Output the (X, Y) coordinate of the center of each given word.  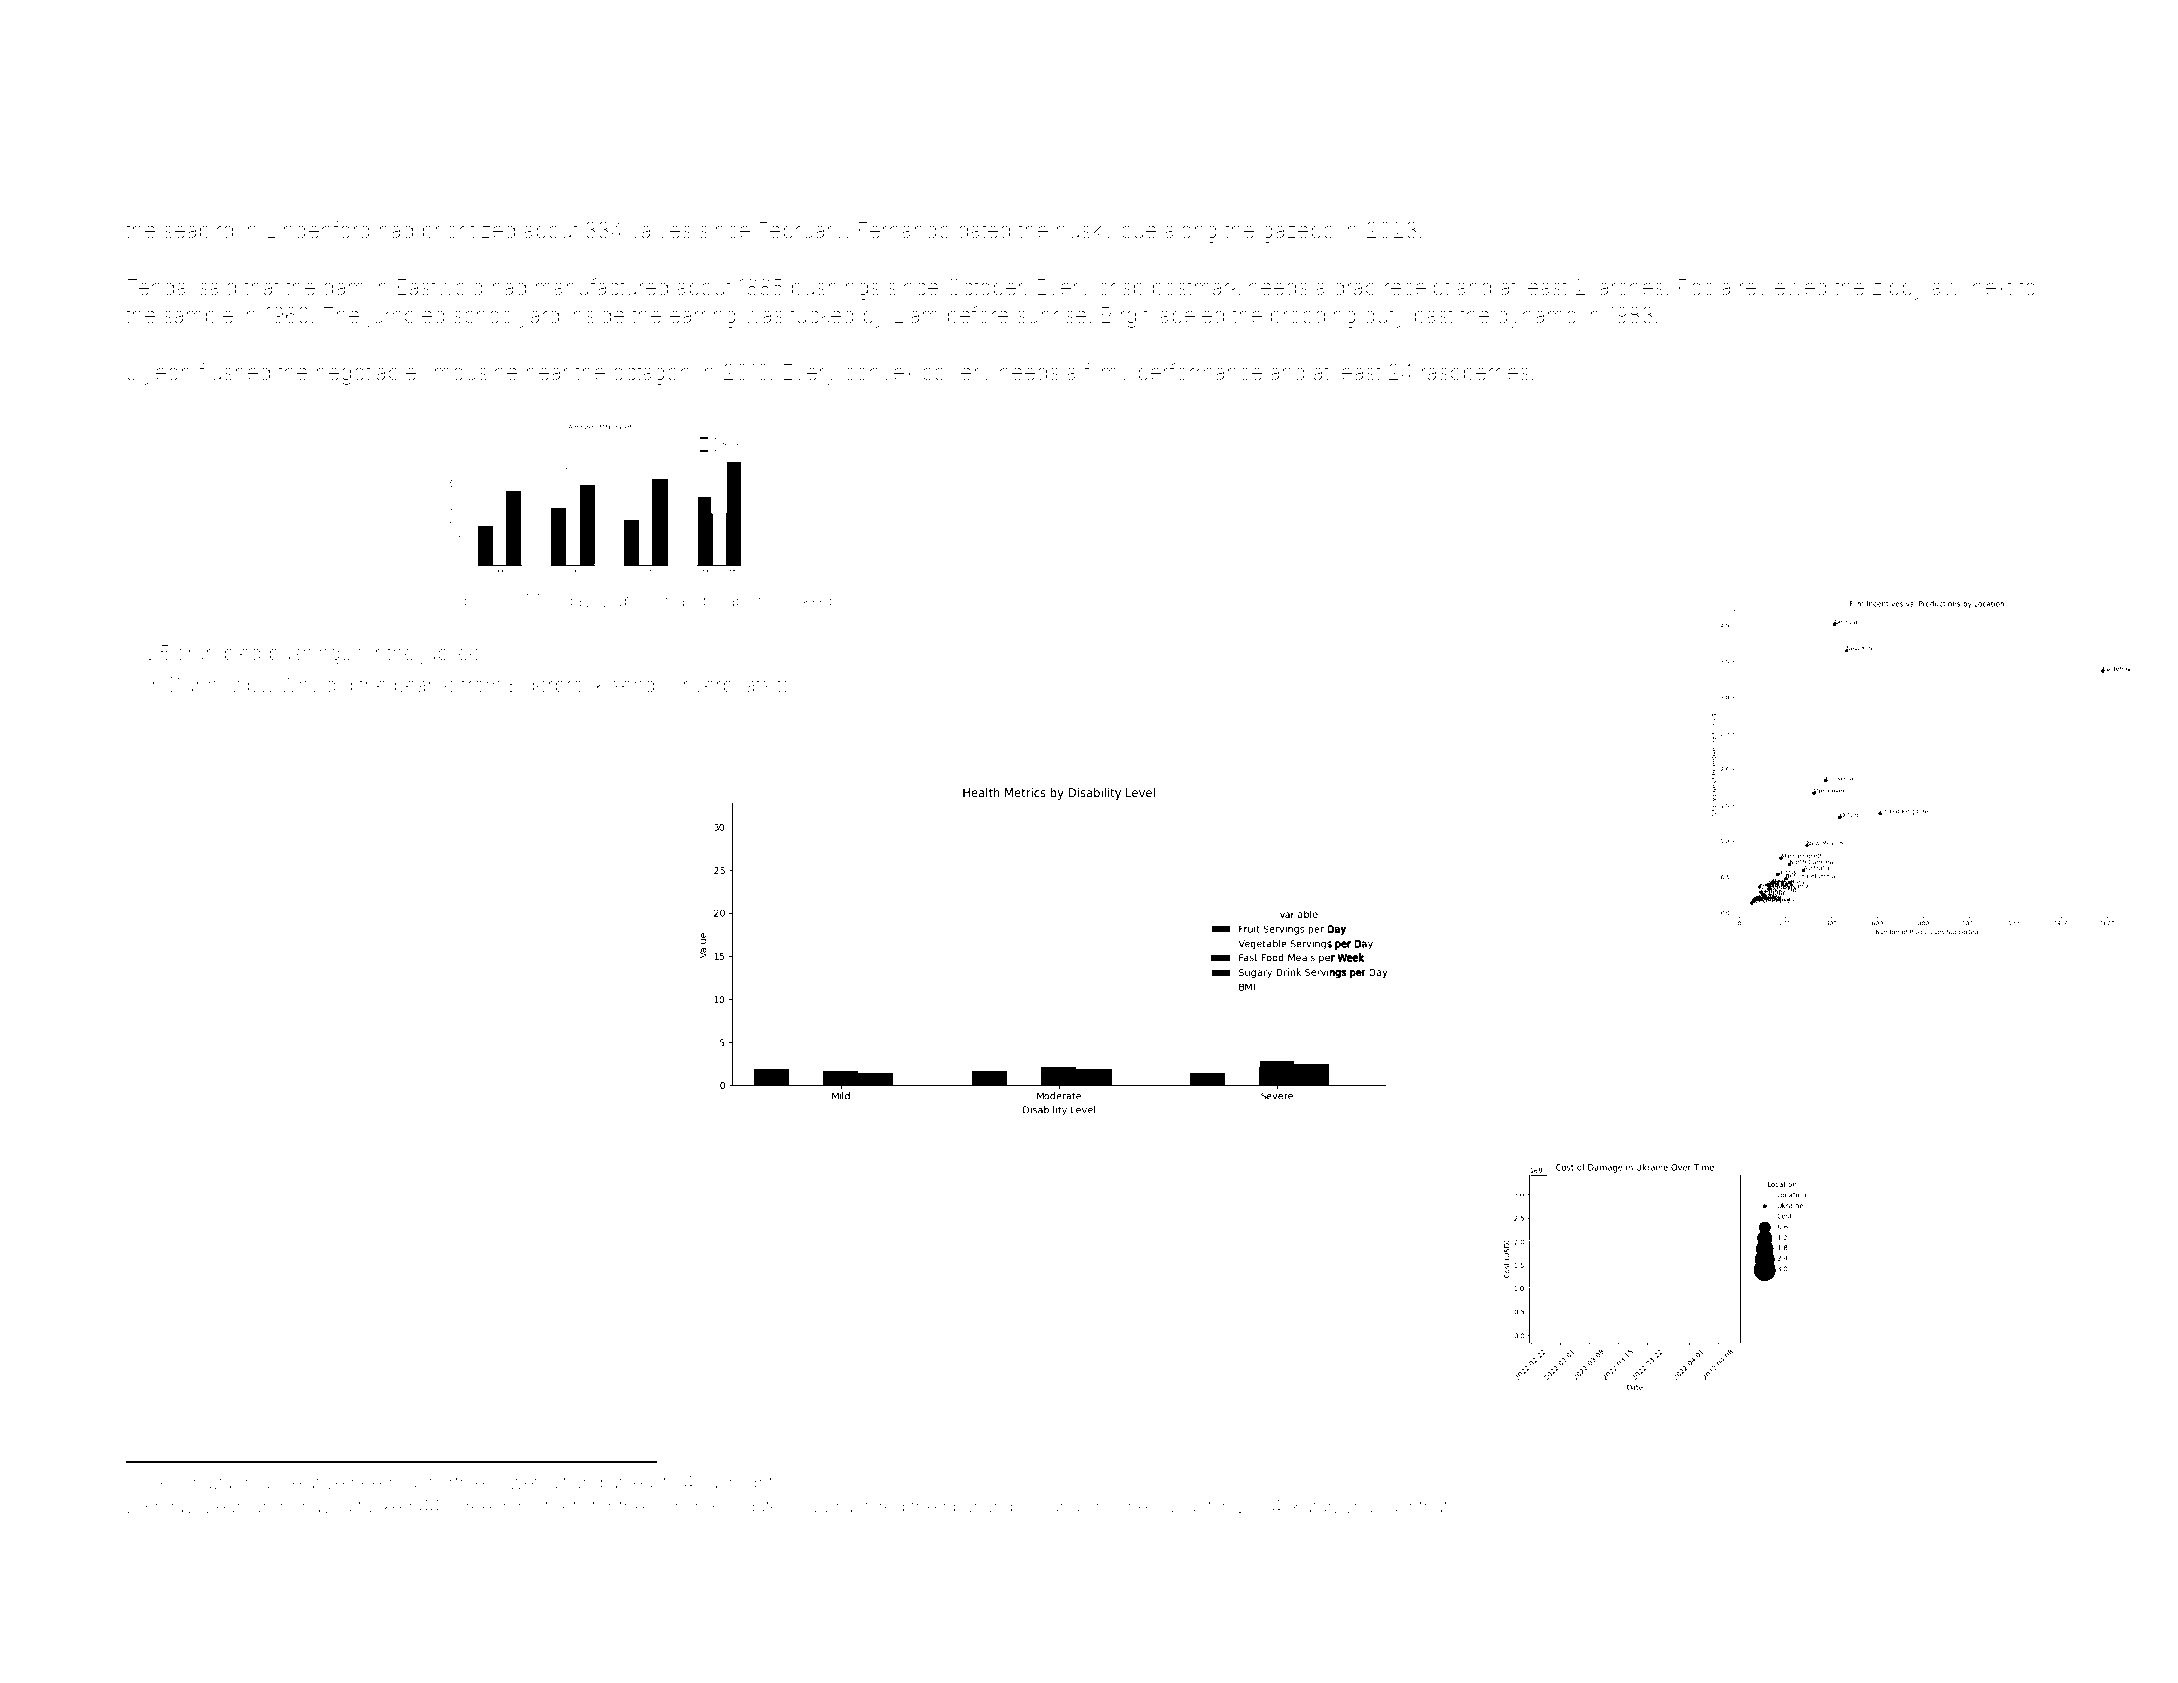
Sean (225, 1506)
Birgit (1125, 317)
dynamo (1537, 317)
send (633, 685)
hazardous (236, 1482)
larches (1629, 287)
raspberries (1475, 374)
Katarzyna (1333, 1508)
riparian (973, 1508)
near (547, 374)
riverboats (727, 684)
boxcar (1038, 1506)
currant (1183, 1506)
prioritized (469, 232)
